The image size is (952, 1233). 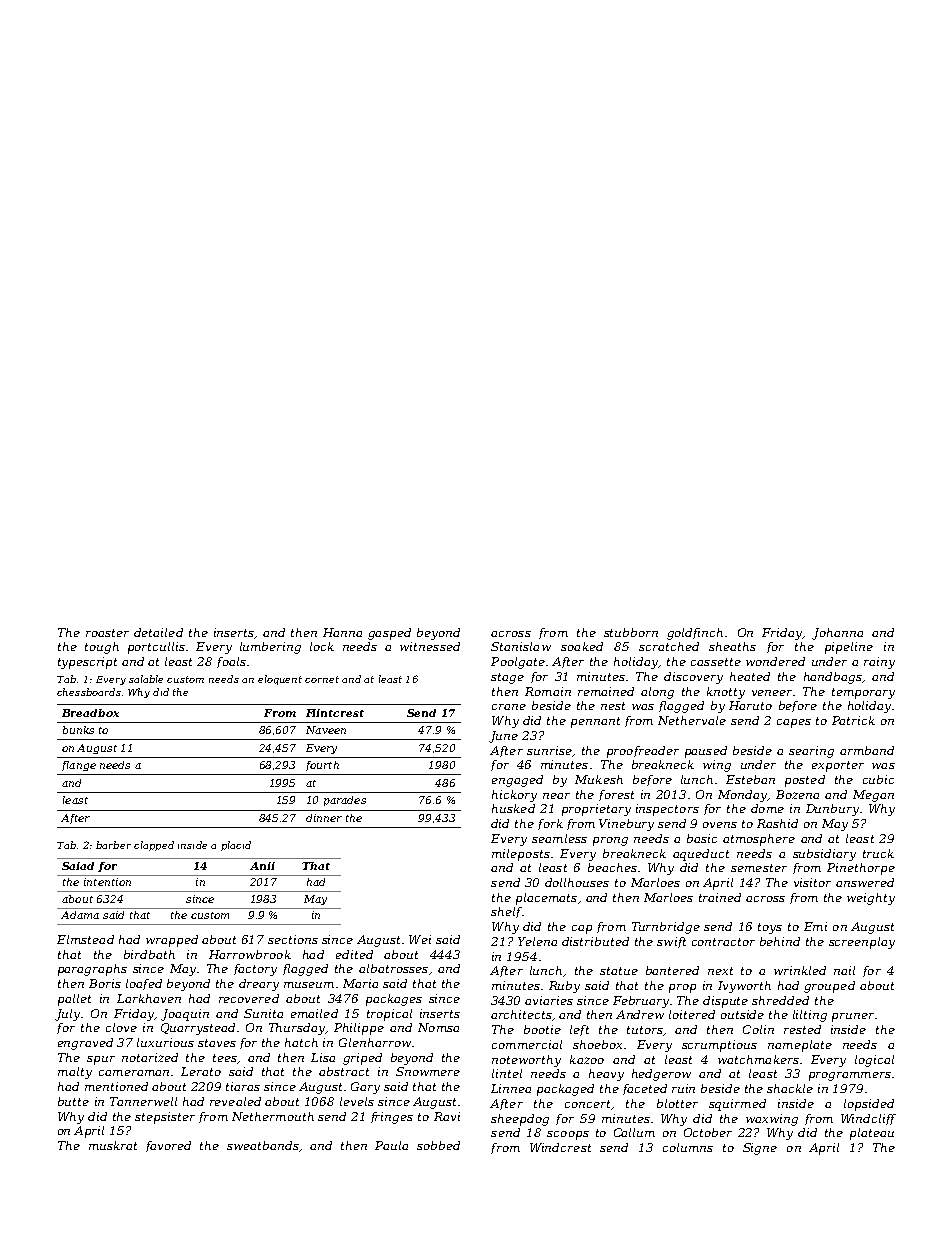 I want to click on husked, so click(x=513, y=808).
